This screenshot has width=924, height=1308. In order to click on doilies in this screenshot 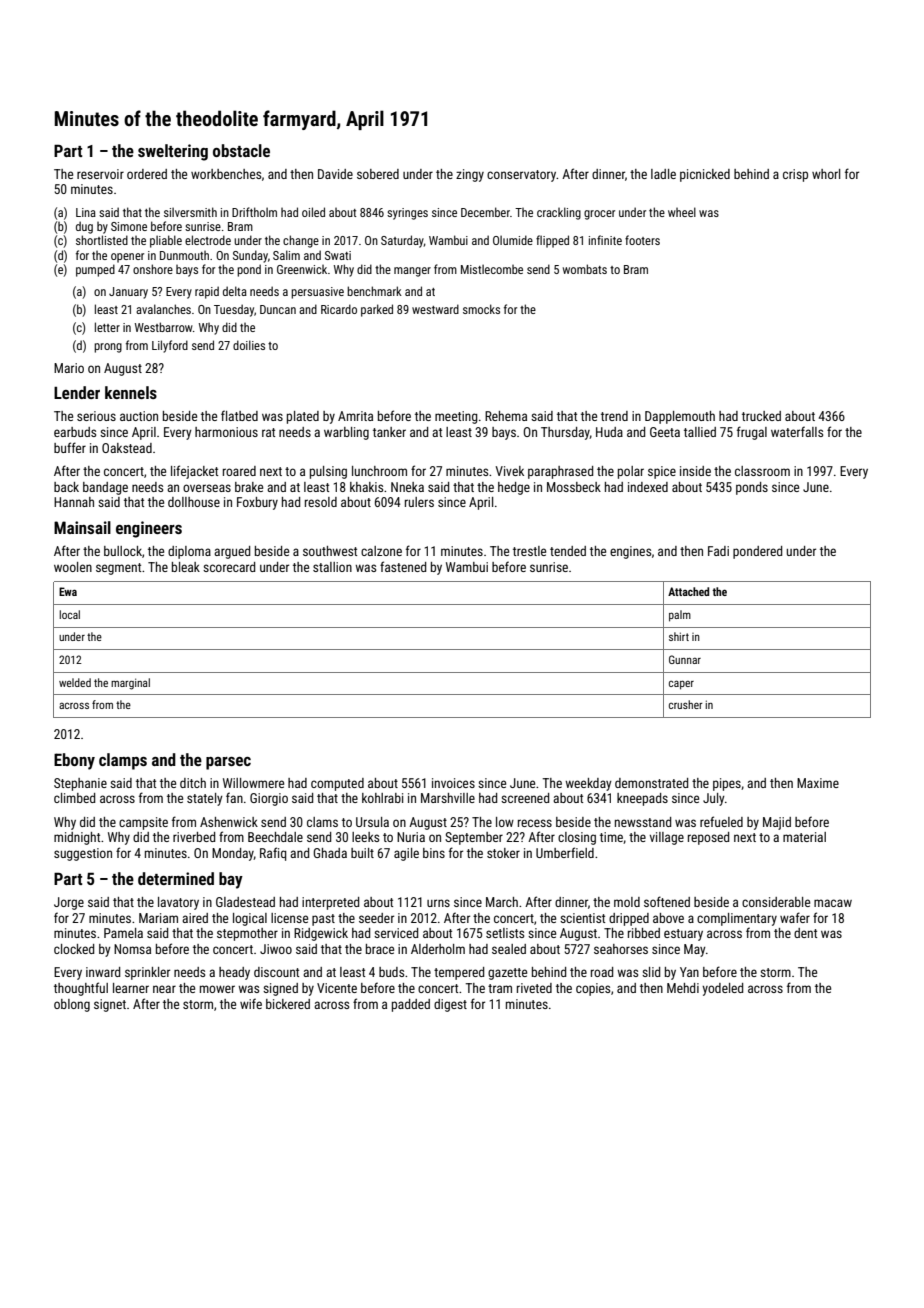, I will do `click(249, 345)`.
